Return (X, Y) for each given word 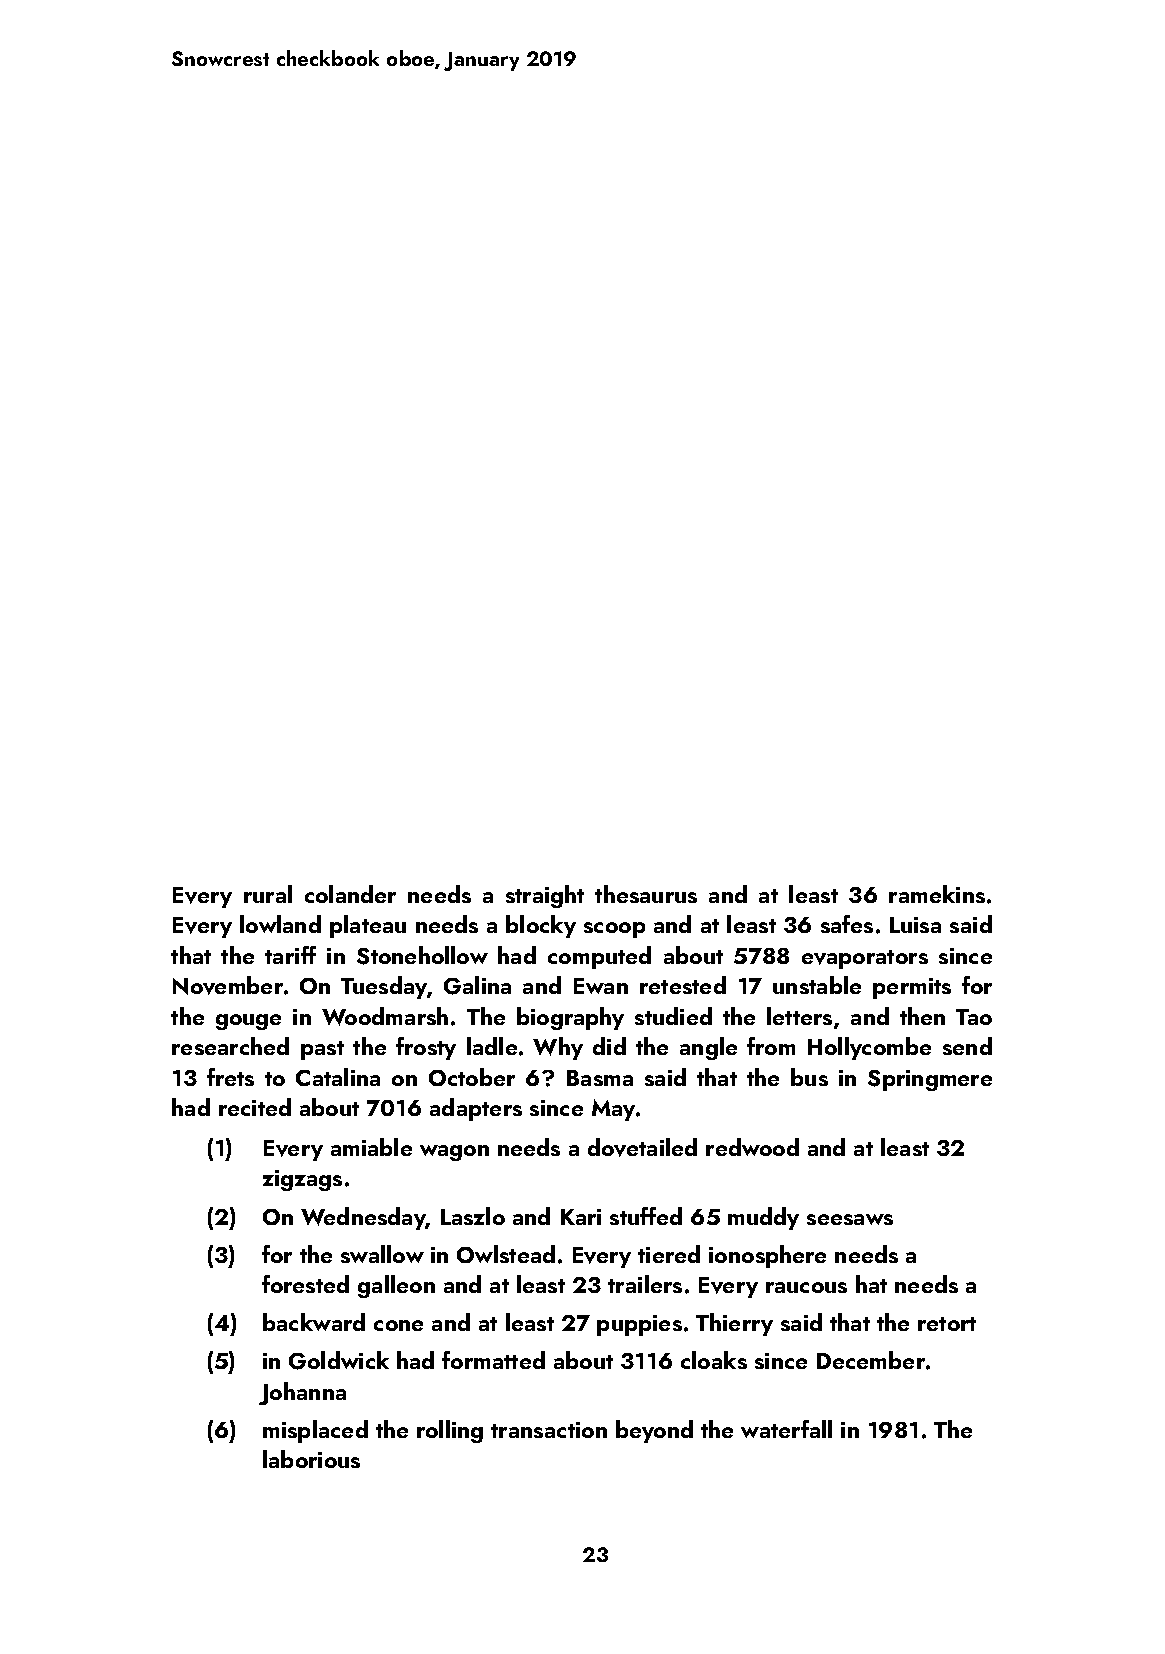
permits (912, 988)
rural (268, 894)
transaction (549, 1430)
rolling (450, 1431)
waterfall (786, 1429)
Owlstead (506, 1254)
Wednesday (363, 1218)
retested (683, 985)
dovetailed (642, 1147)
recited (255, 1107)
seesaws (850, 1219)
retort (947, 1324)
